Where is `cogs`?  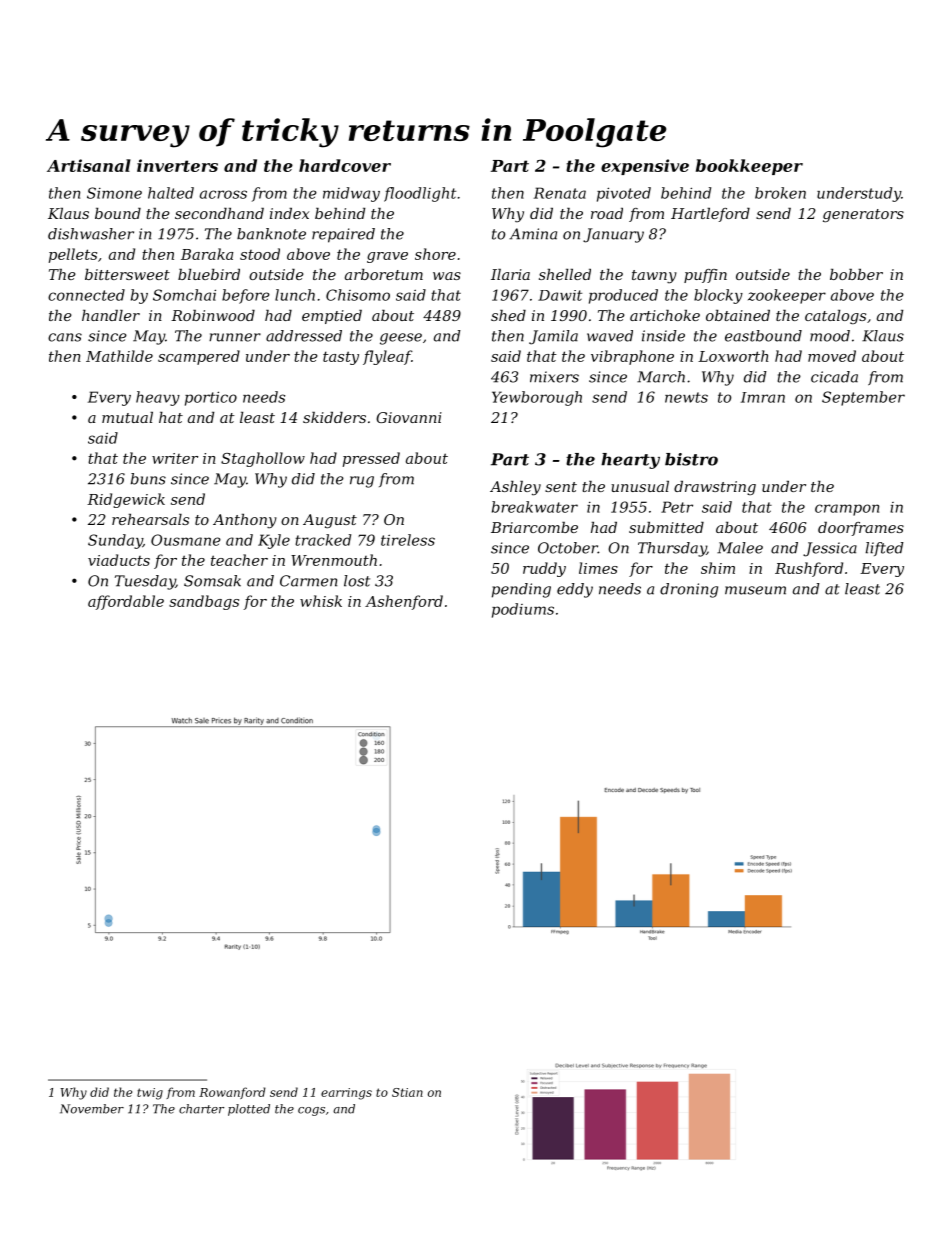 cogs is located at coordinates (311, 1111).
